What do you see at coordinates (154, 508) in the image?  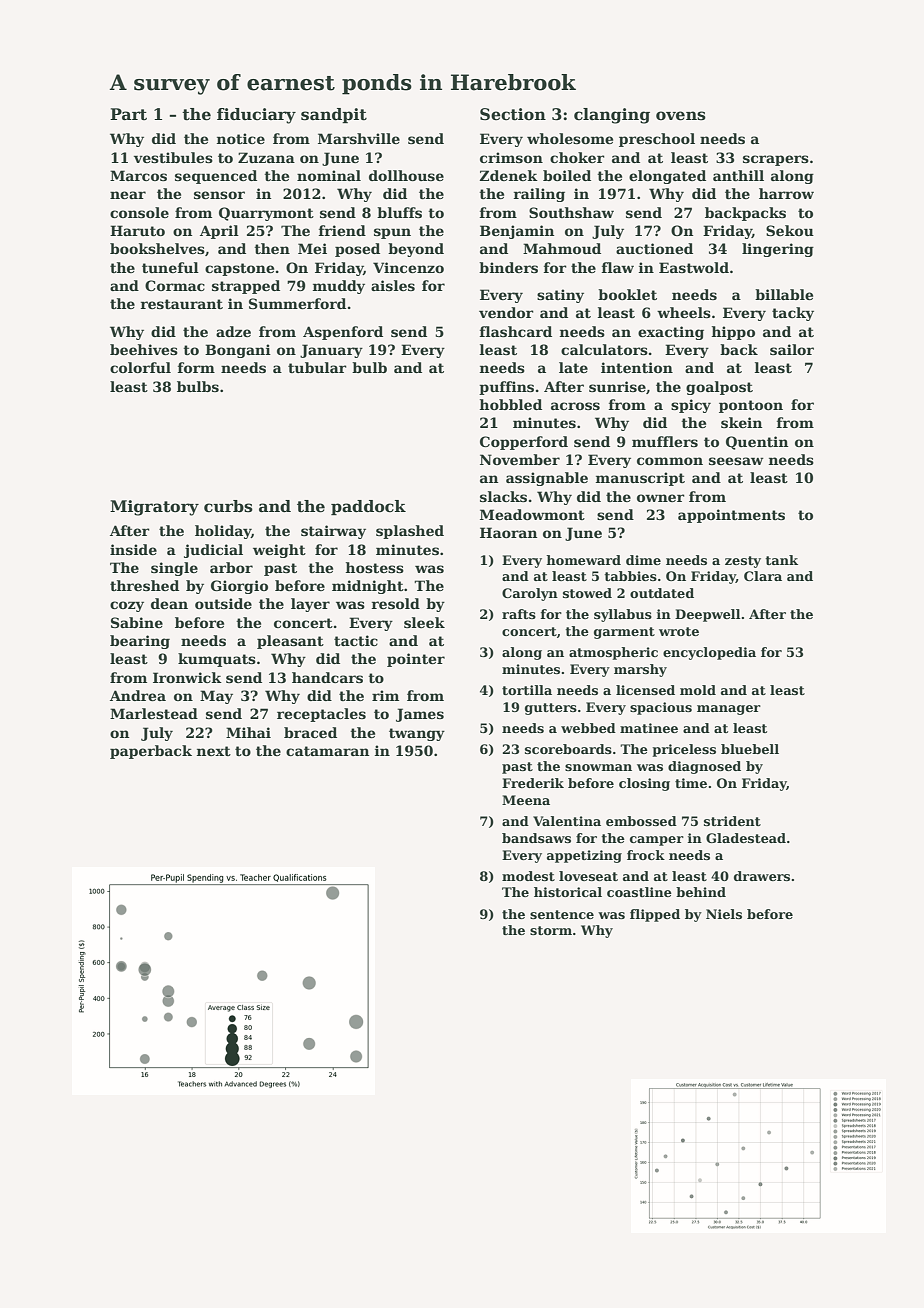 I see `Migratory` at bounding box center [154, 508].
